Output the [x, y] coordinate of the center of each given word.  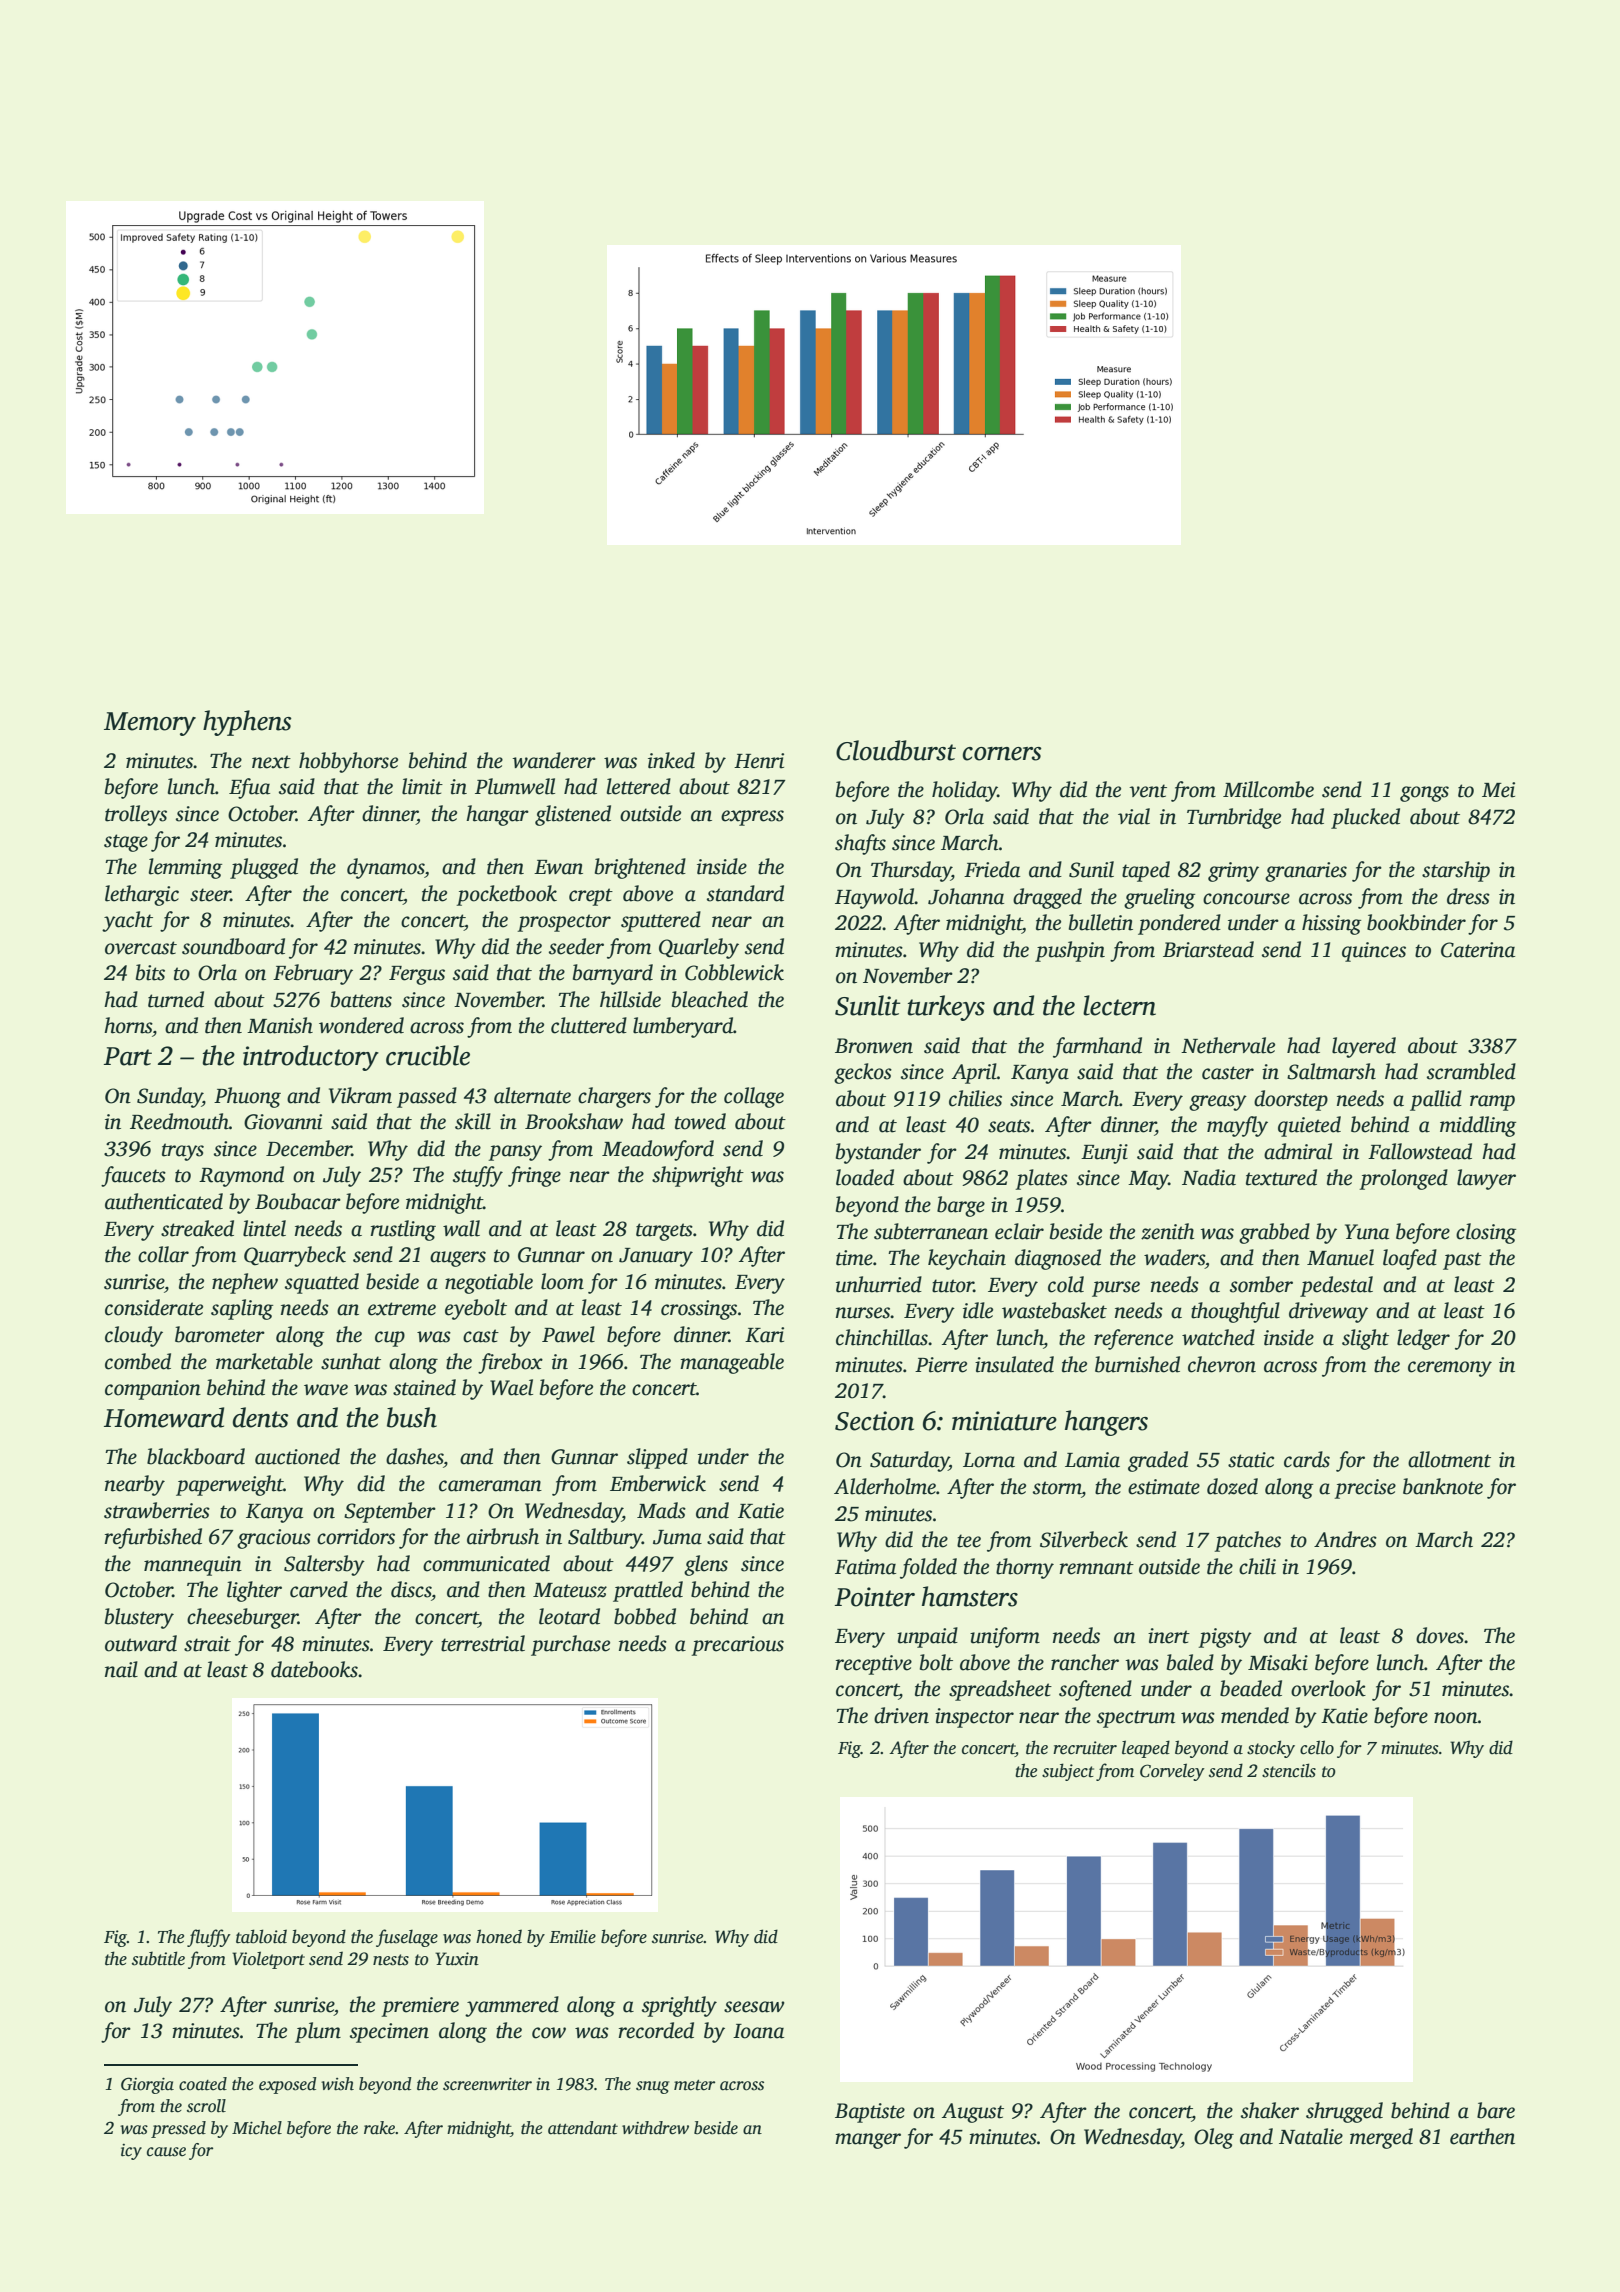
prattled [648, 1591]
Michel [257, 2128]
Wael [511, 1387]
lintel [264, 1228]
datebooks [314, 1669]
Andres [1345, 1539]
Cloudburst [896, 750]
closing [1486, 1233]
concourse [1246, 899]
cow [549, 2033]
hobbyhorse [348, 762]
